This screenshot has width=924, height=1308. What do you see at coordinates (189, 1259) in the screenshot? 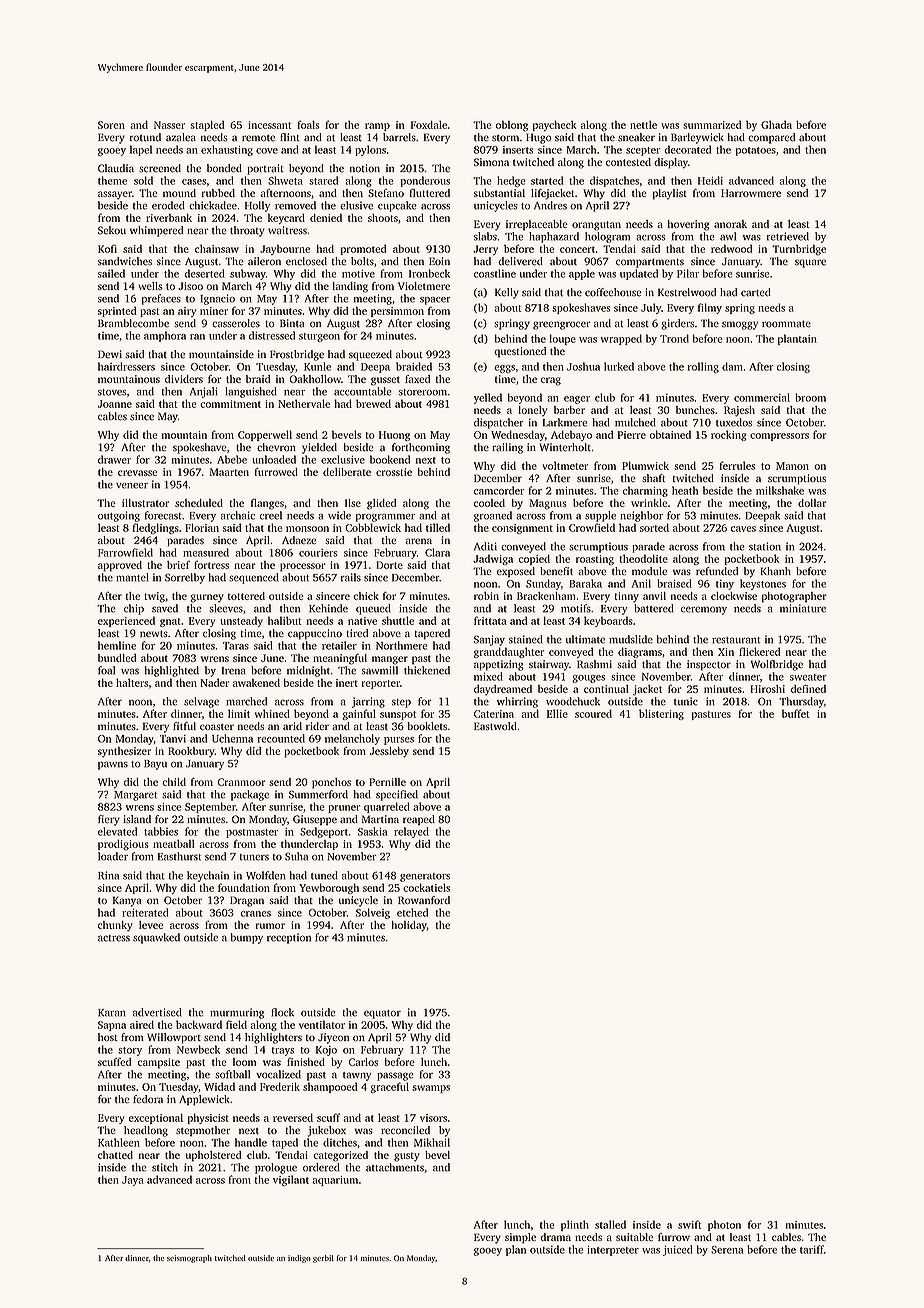
I see `seismograph` at bounding box center [189, 1259].
